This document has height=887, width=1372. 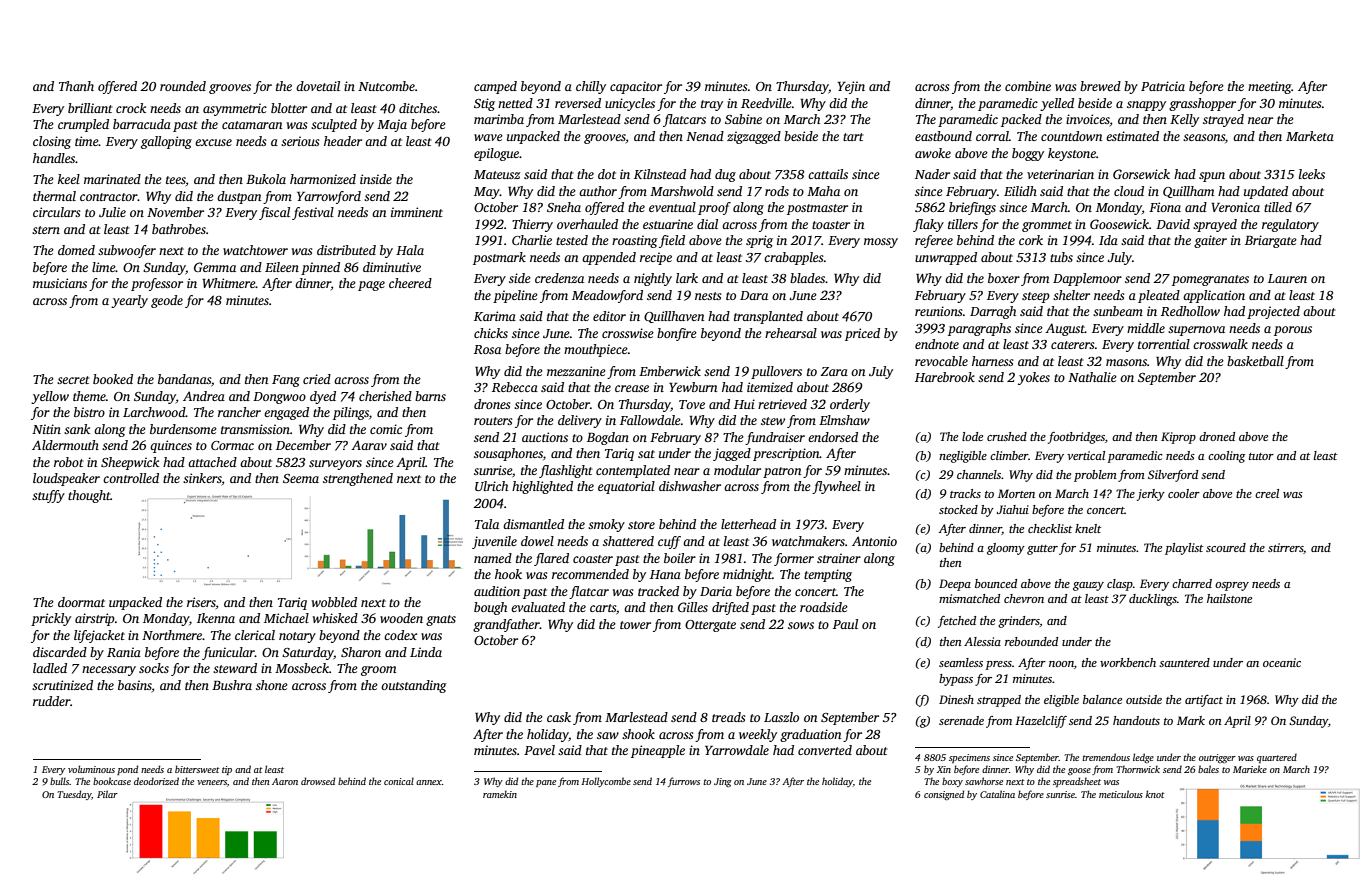 I want to click on Thanh, so click(x=76, y=86).
